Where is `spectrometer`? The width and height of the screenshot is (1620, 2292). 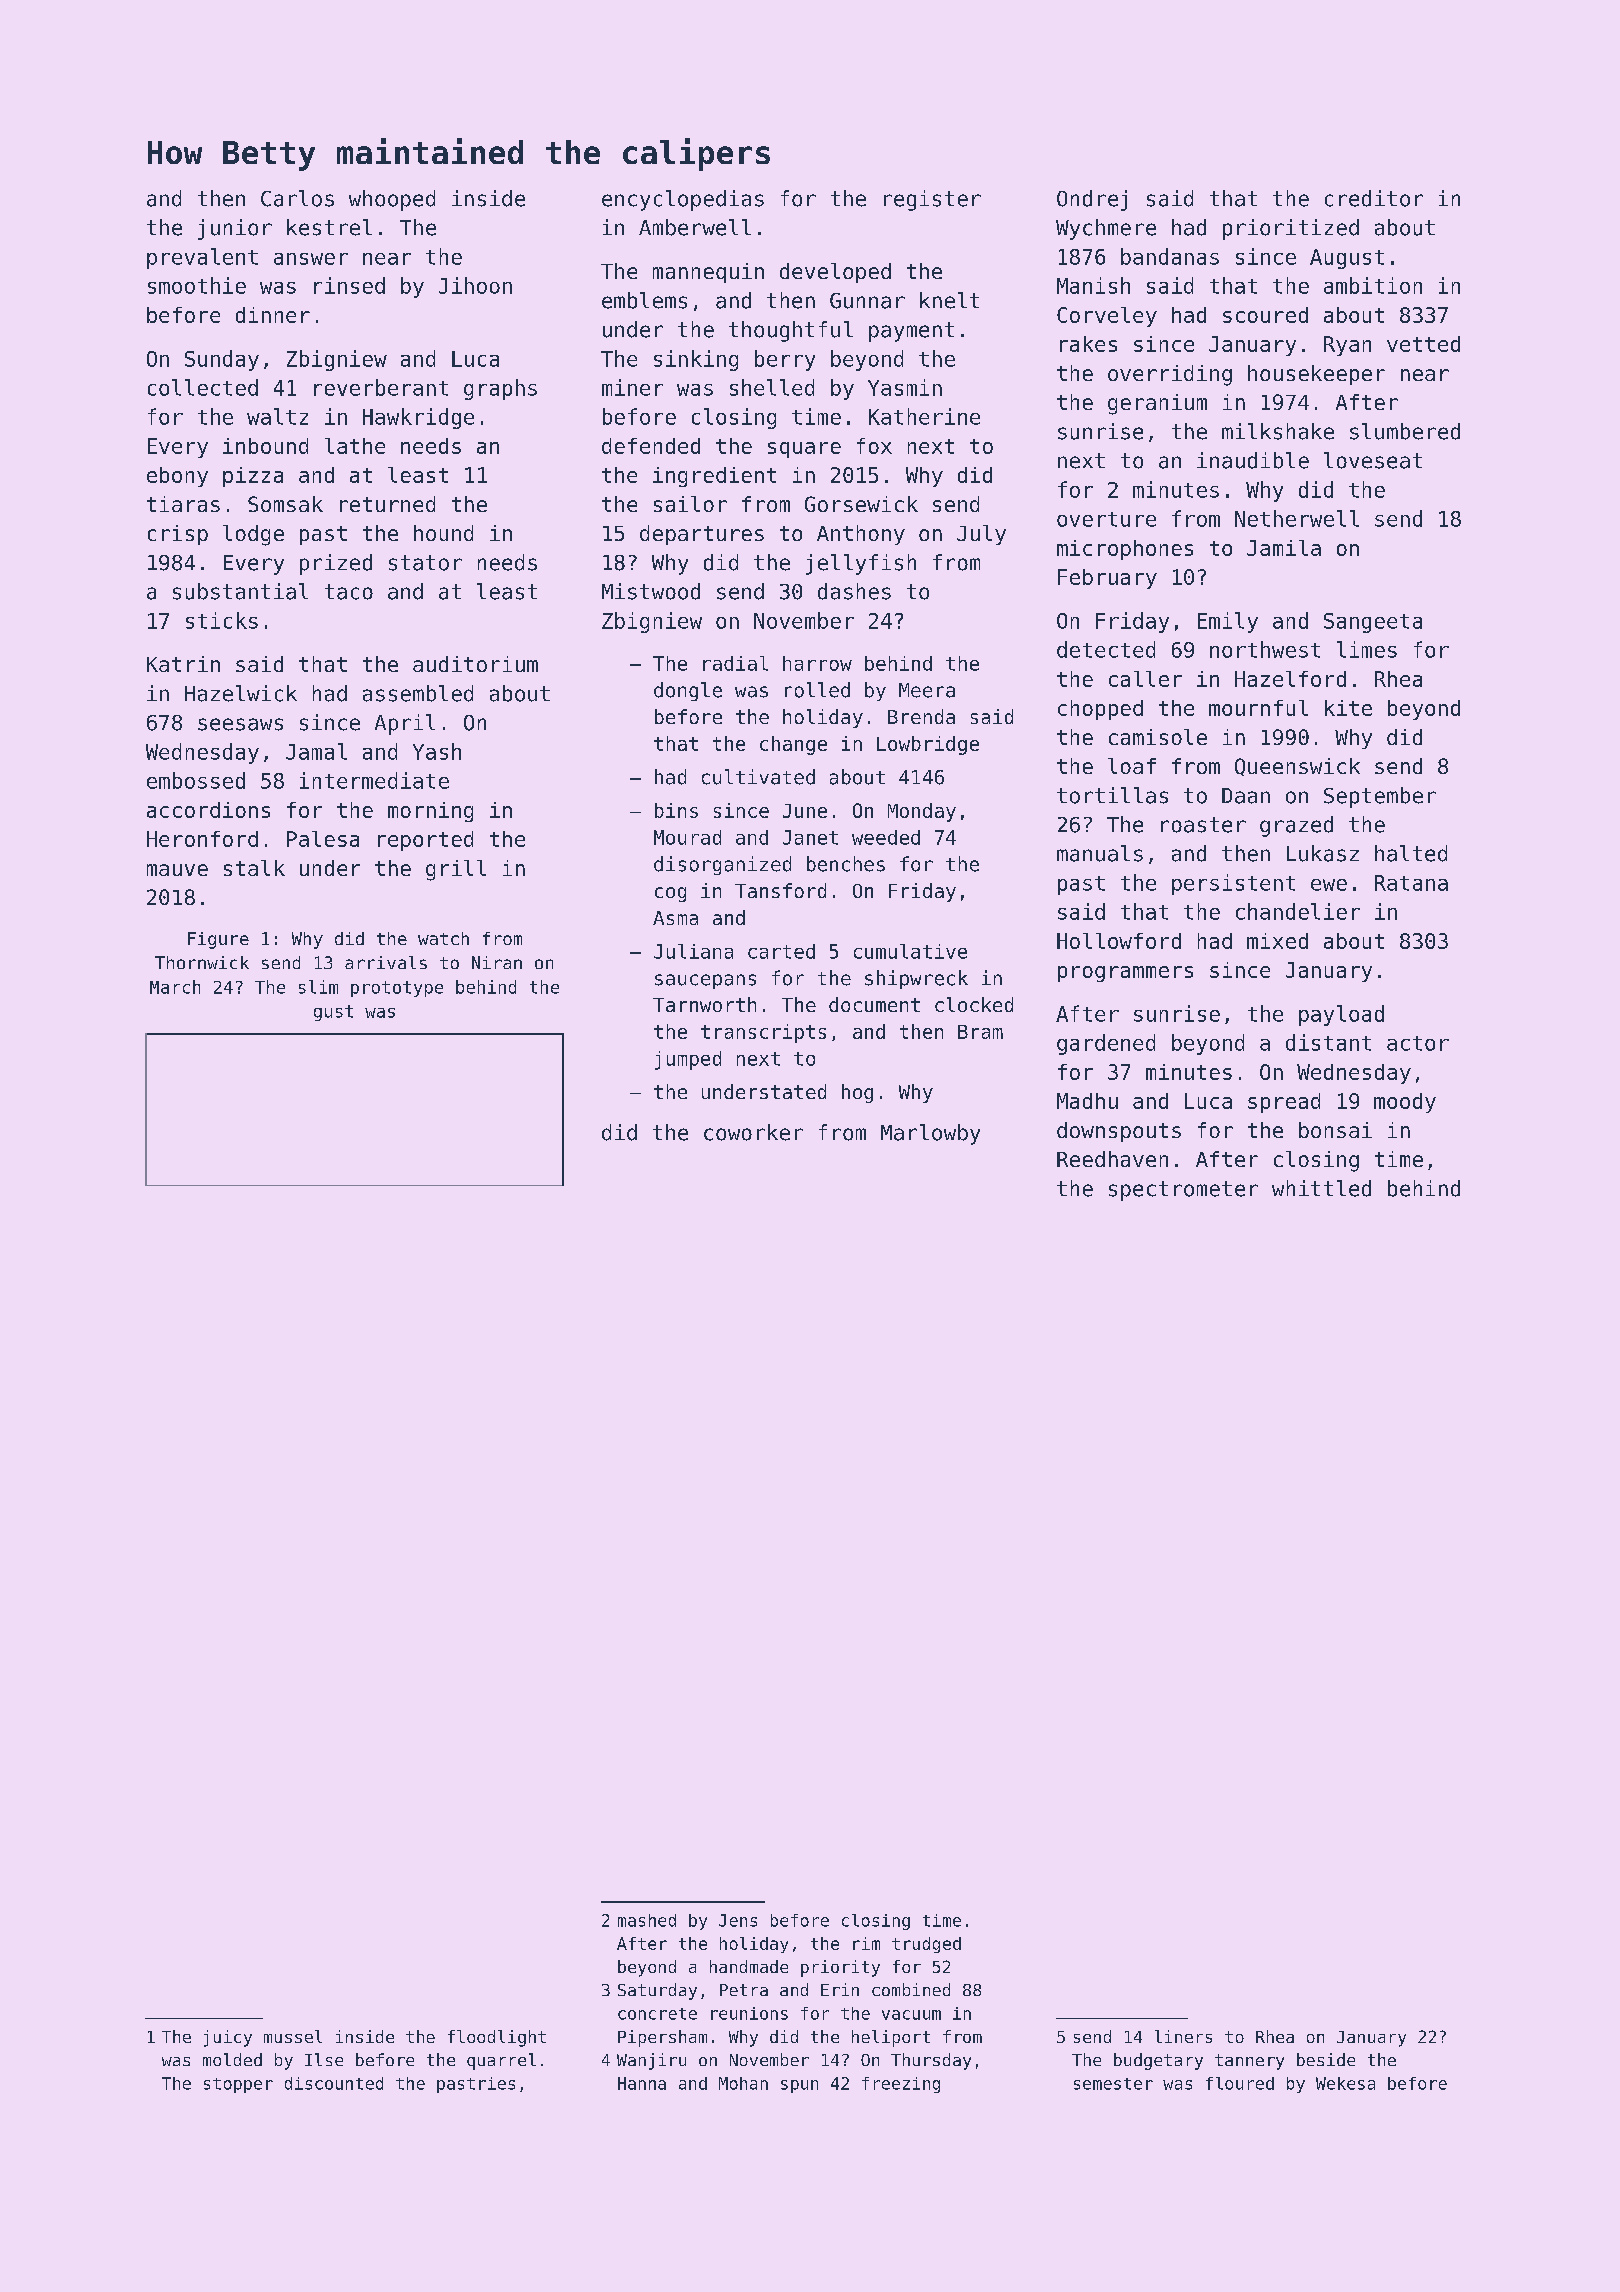
spectrometer is located at coordinates (1183, 1191).
